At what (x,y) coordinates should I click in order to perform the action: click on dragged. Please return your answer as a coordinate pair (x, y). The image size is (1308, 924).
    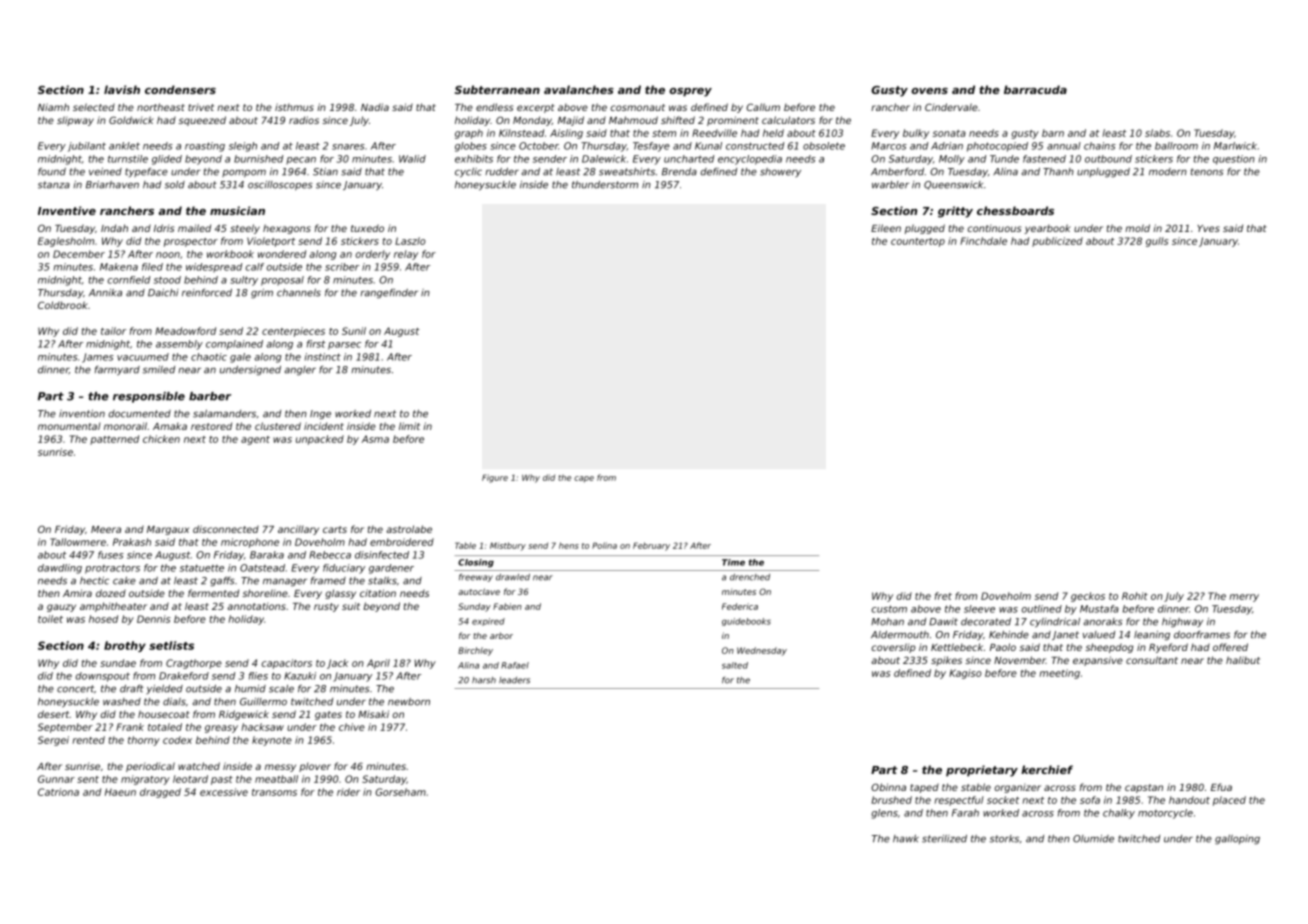
    Looking at the image, I should click on (160, 793).
